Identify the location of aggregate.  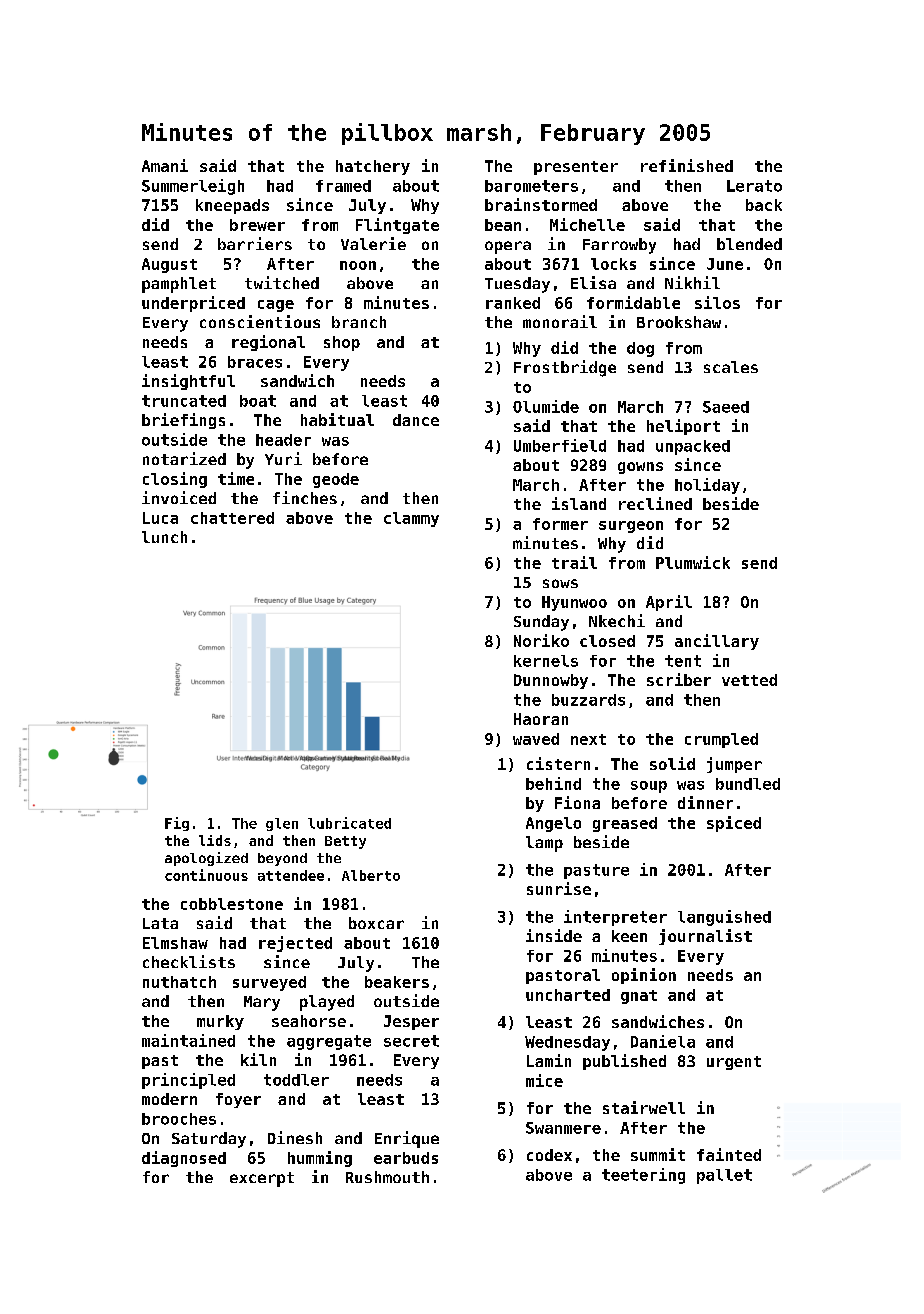
(329, 1042).
